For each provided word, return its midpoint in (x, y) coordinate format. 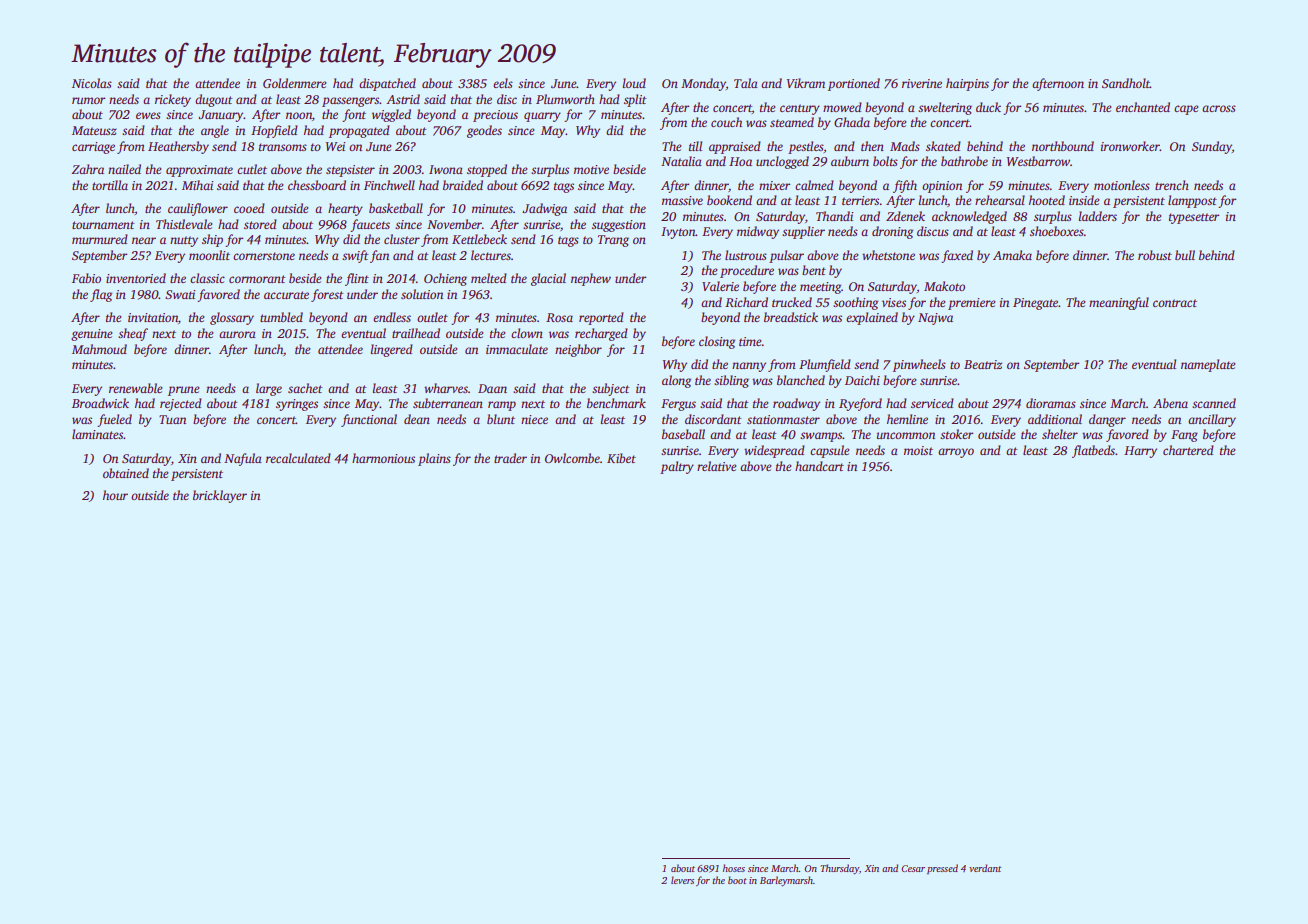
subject (611, 389)
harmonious (383, 458)
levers (682, 880)
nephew (591, 279)
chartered (1188, 450)
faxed (957, 256)
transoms (283, 147)
